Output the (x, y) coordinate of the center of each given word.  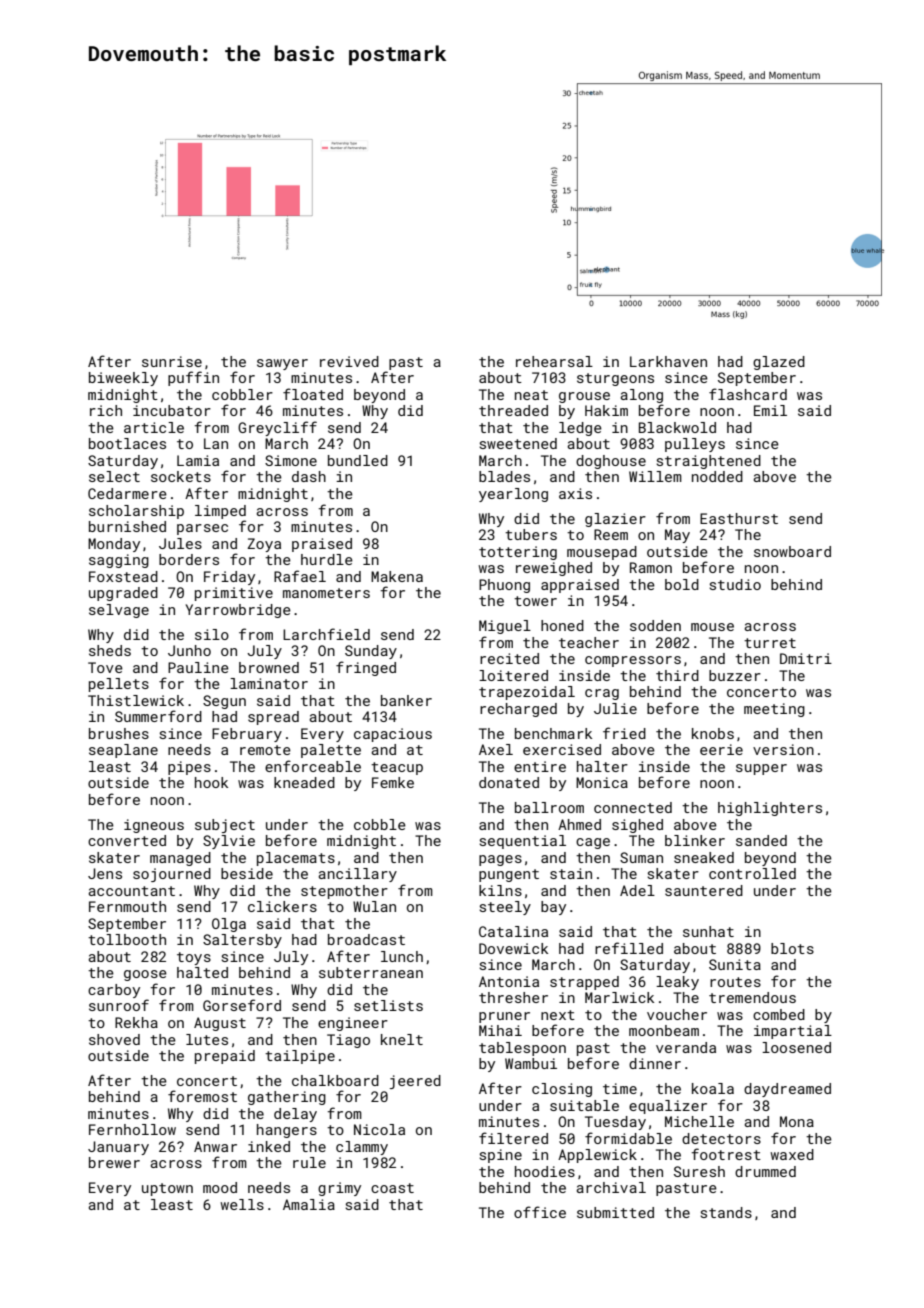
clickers (282, 906)
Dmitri (806, 658)
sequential (522, 842)
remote (265, 750)
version (783, 749)
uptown (167, 1189)
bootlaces (127, 443)
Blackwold (677, 427)
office (540, 1212)
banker (406, 700)
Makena (397, 576)
